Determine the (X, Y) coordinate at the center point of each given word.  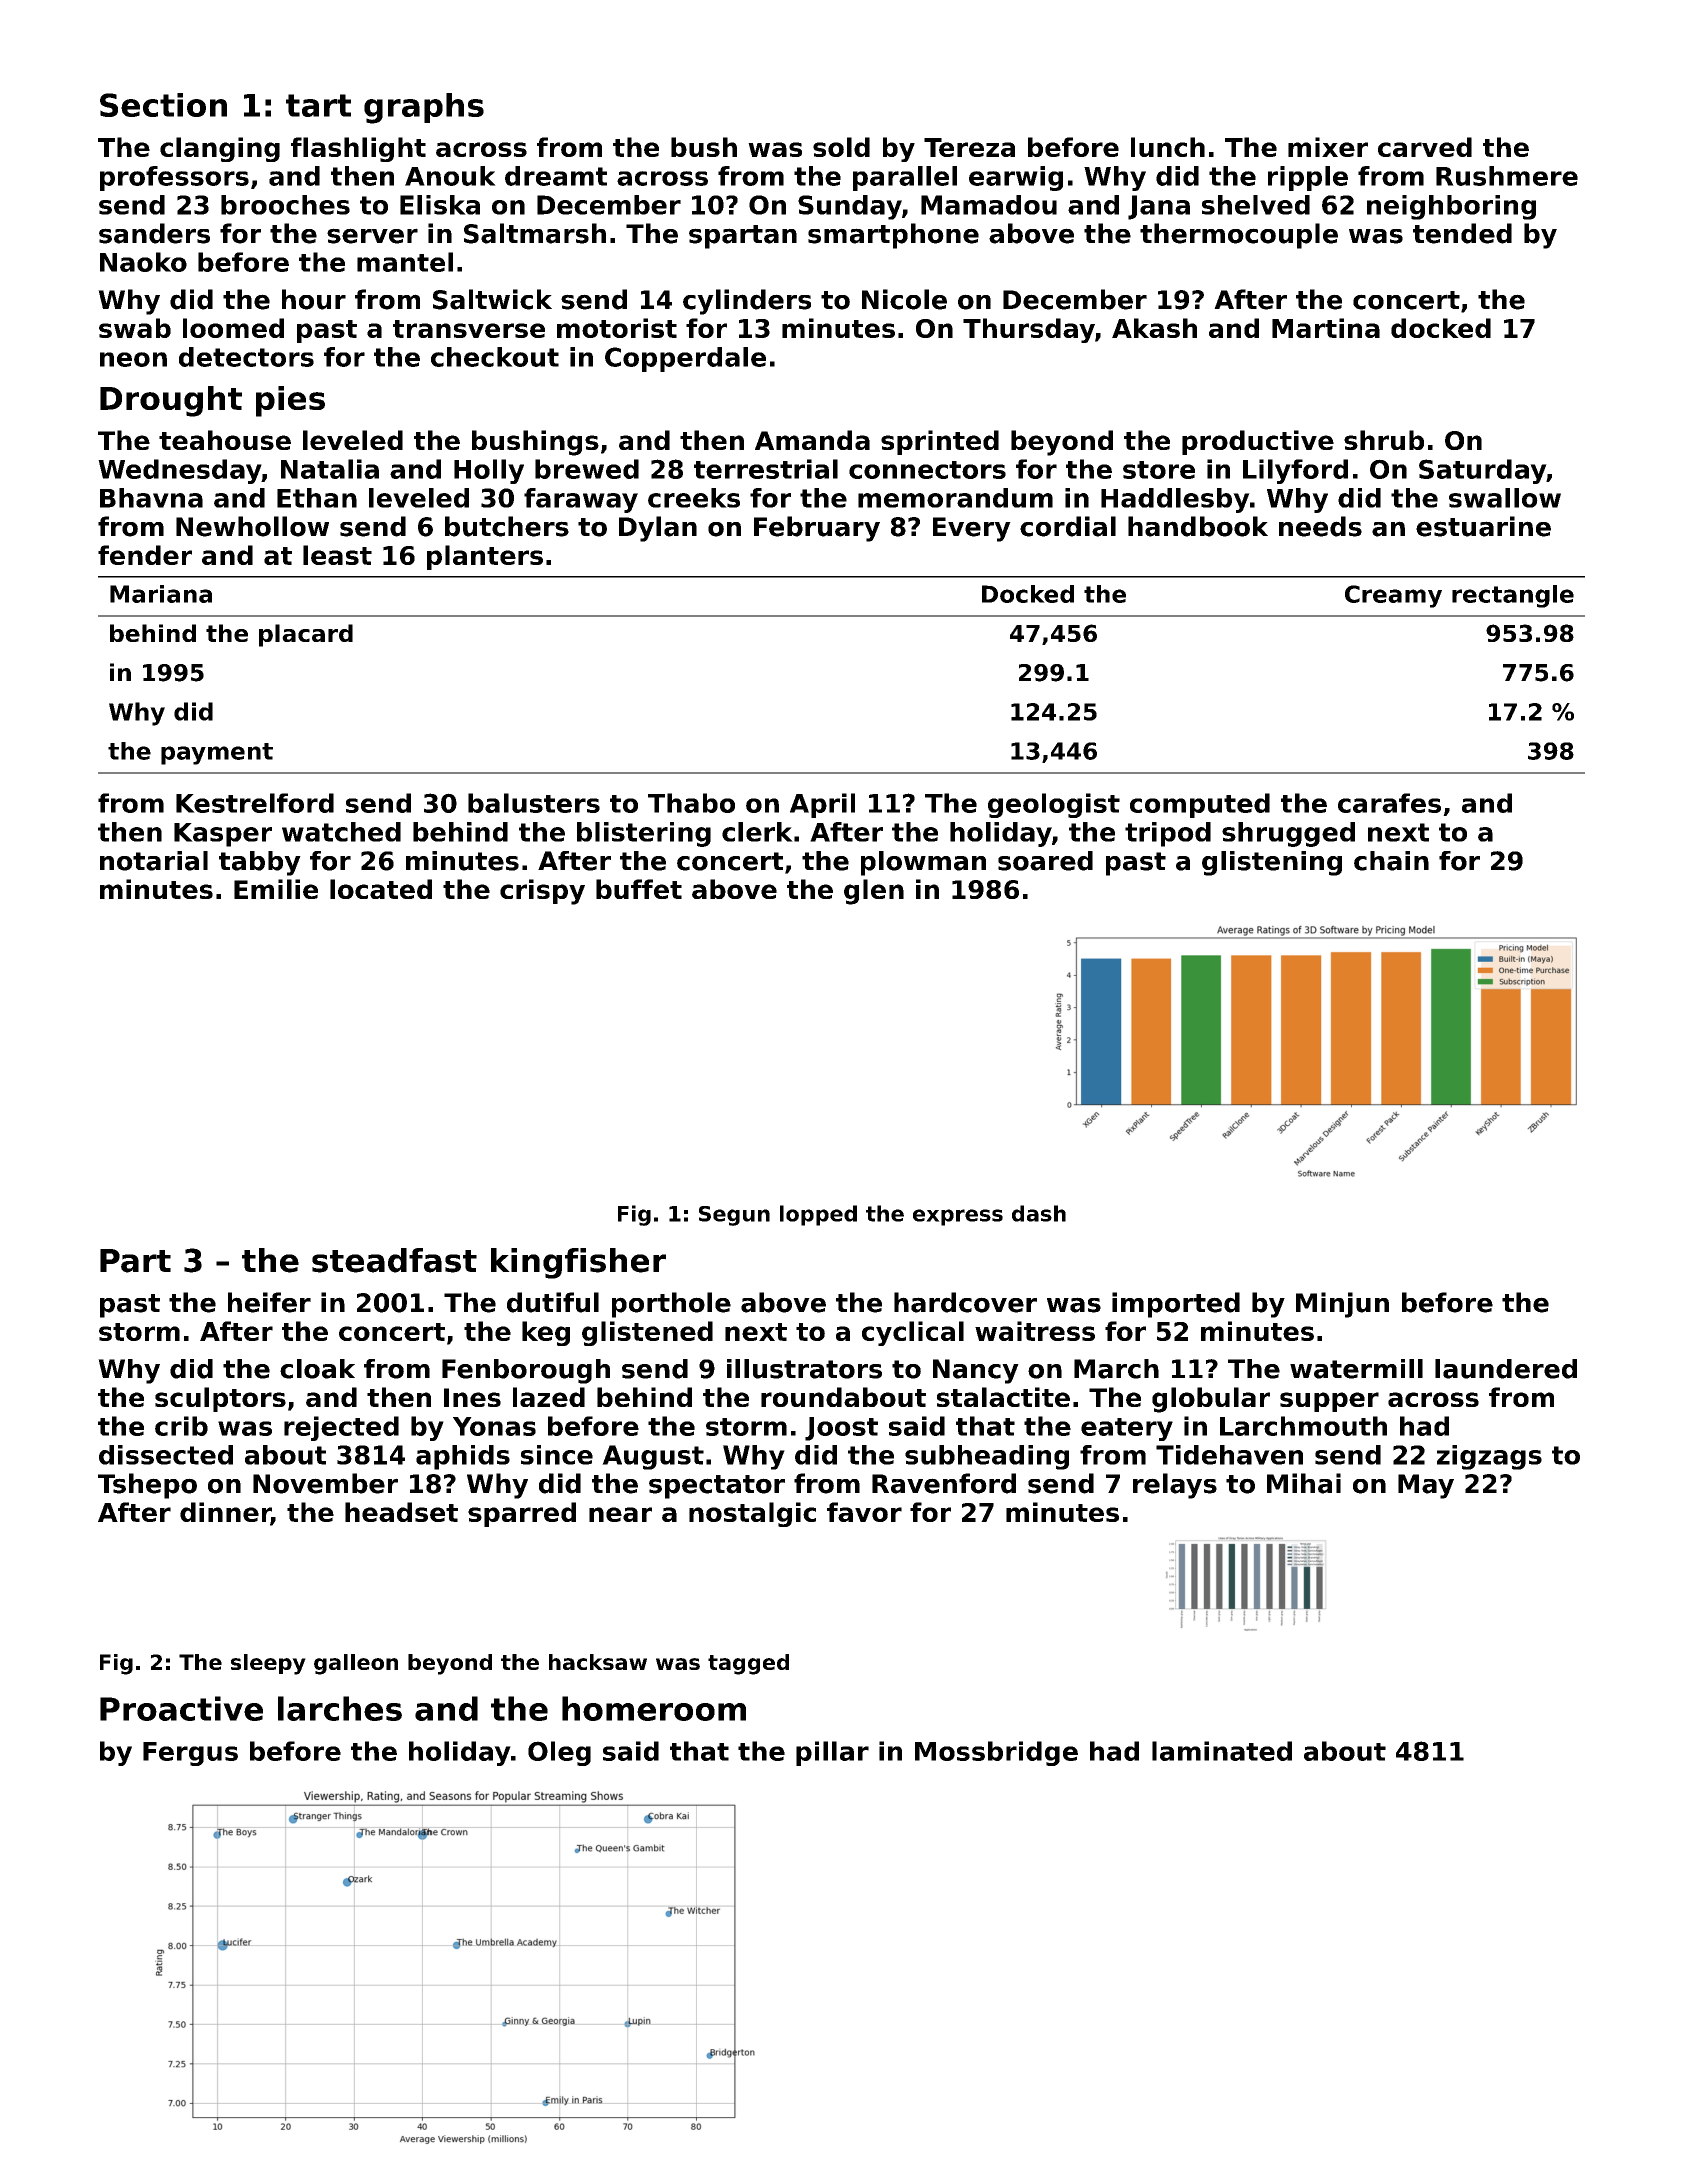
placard (306, 635)
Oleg (559, 1753)
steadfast (394, 1260)
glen (874, 892)
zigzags (1489, 1457)
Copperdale (685, 359)
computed (1200, 805)
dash (1039, 1213)
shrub (1384, 440)
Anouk (450, 176)
